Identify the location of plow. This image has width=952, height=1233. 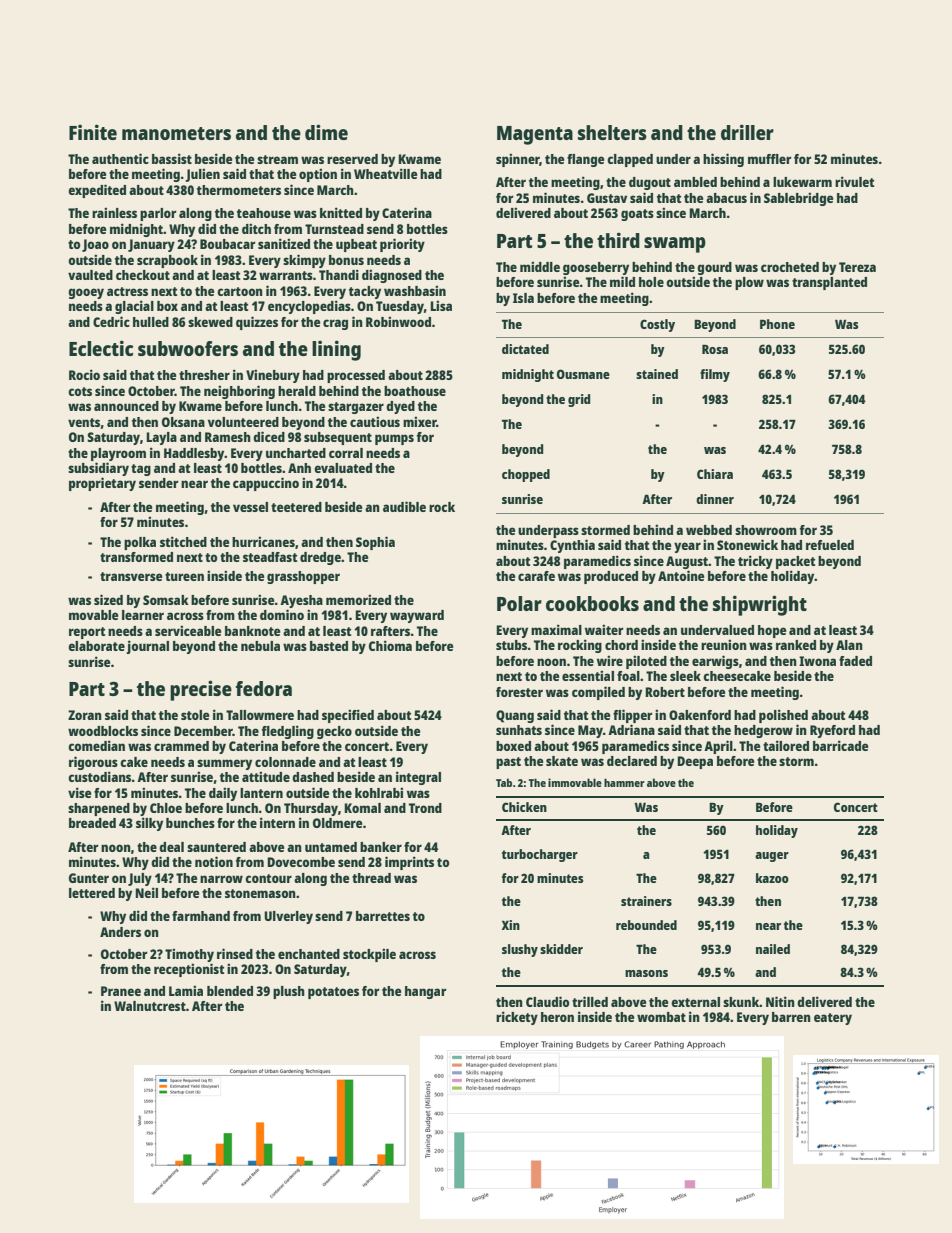
(749, 283).
